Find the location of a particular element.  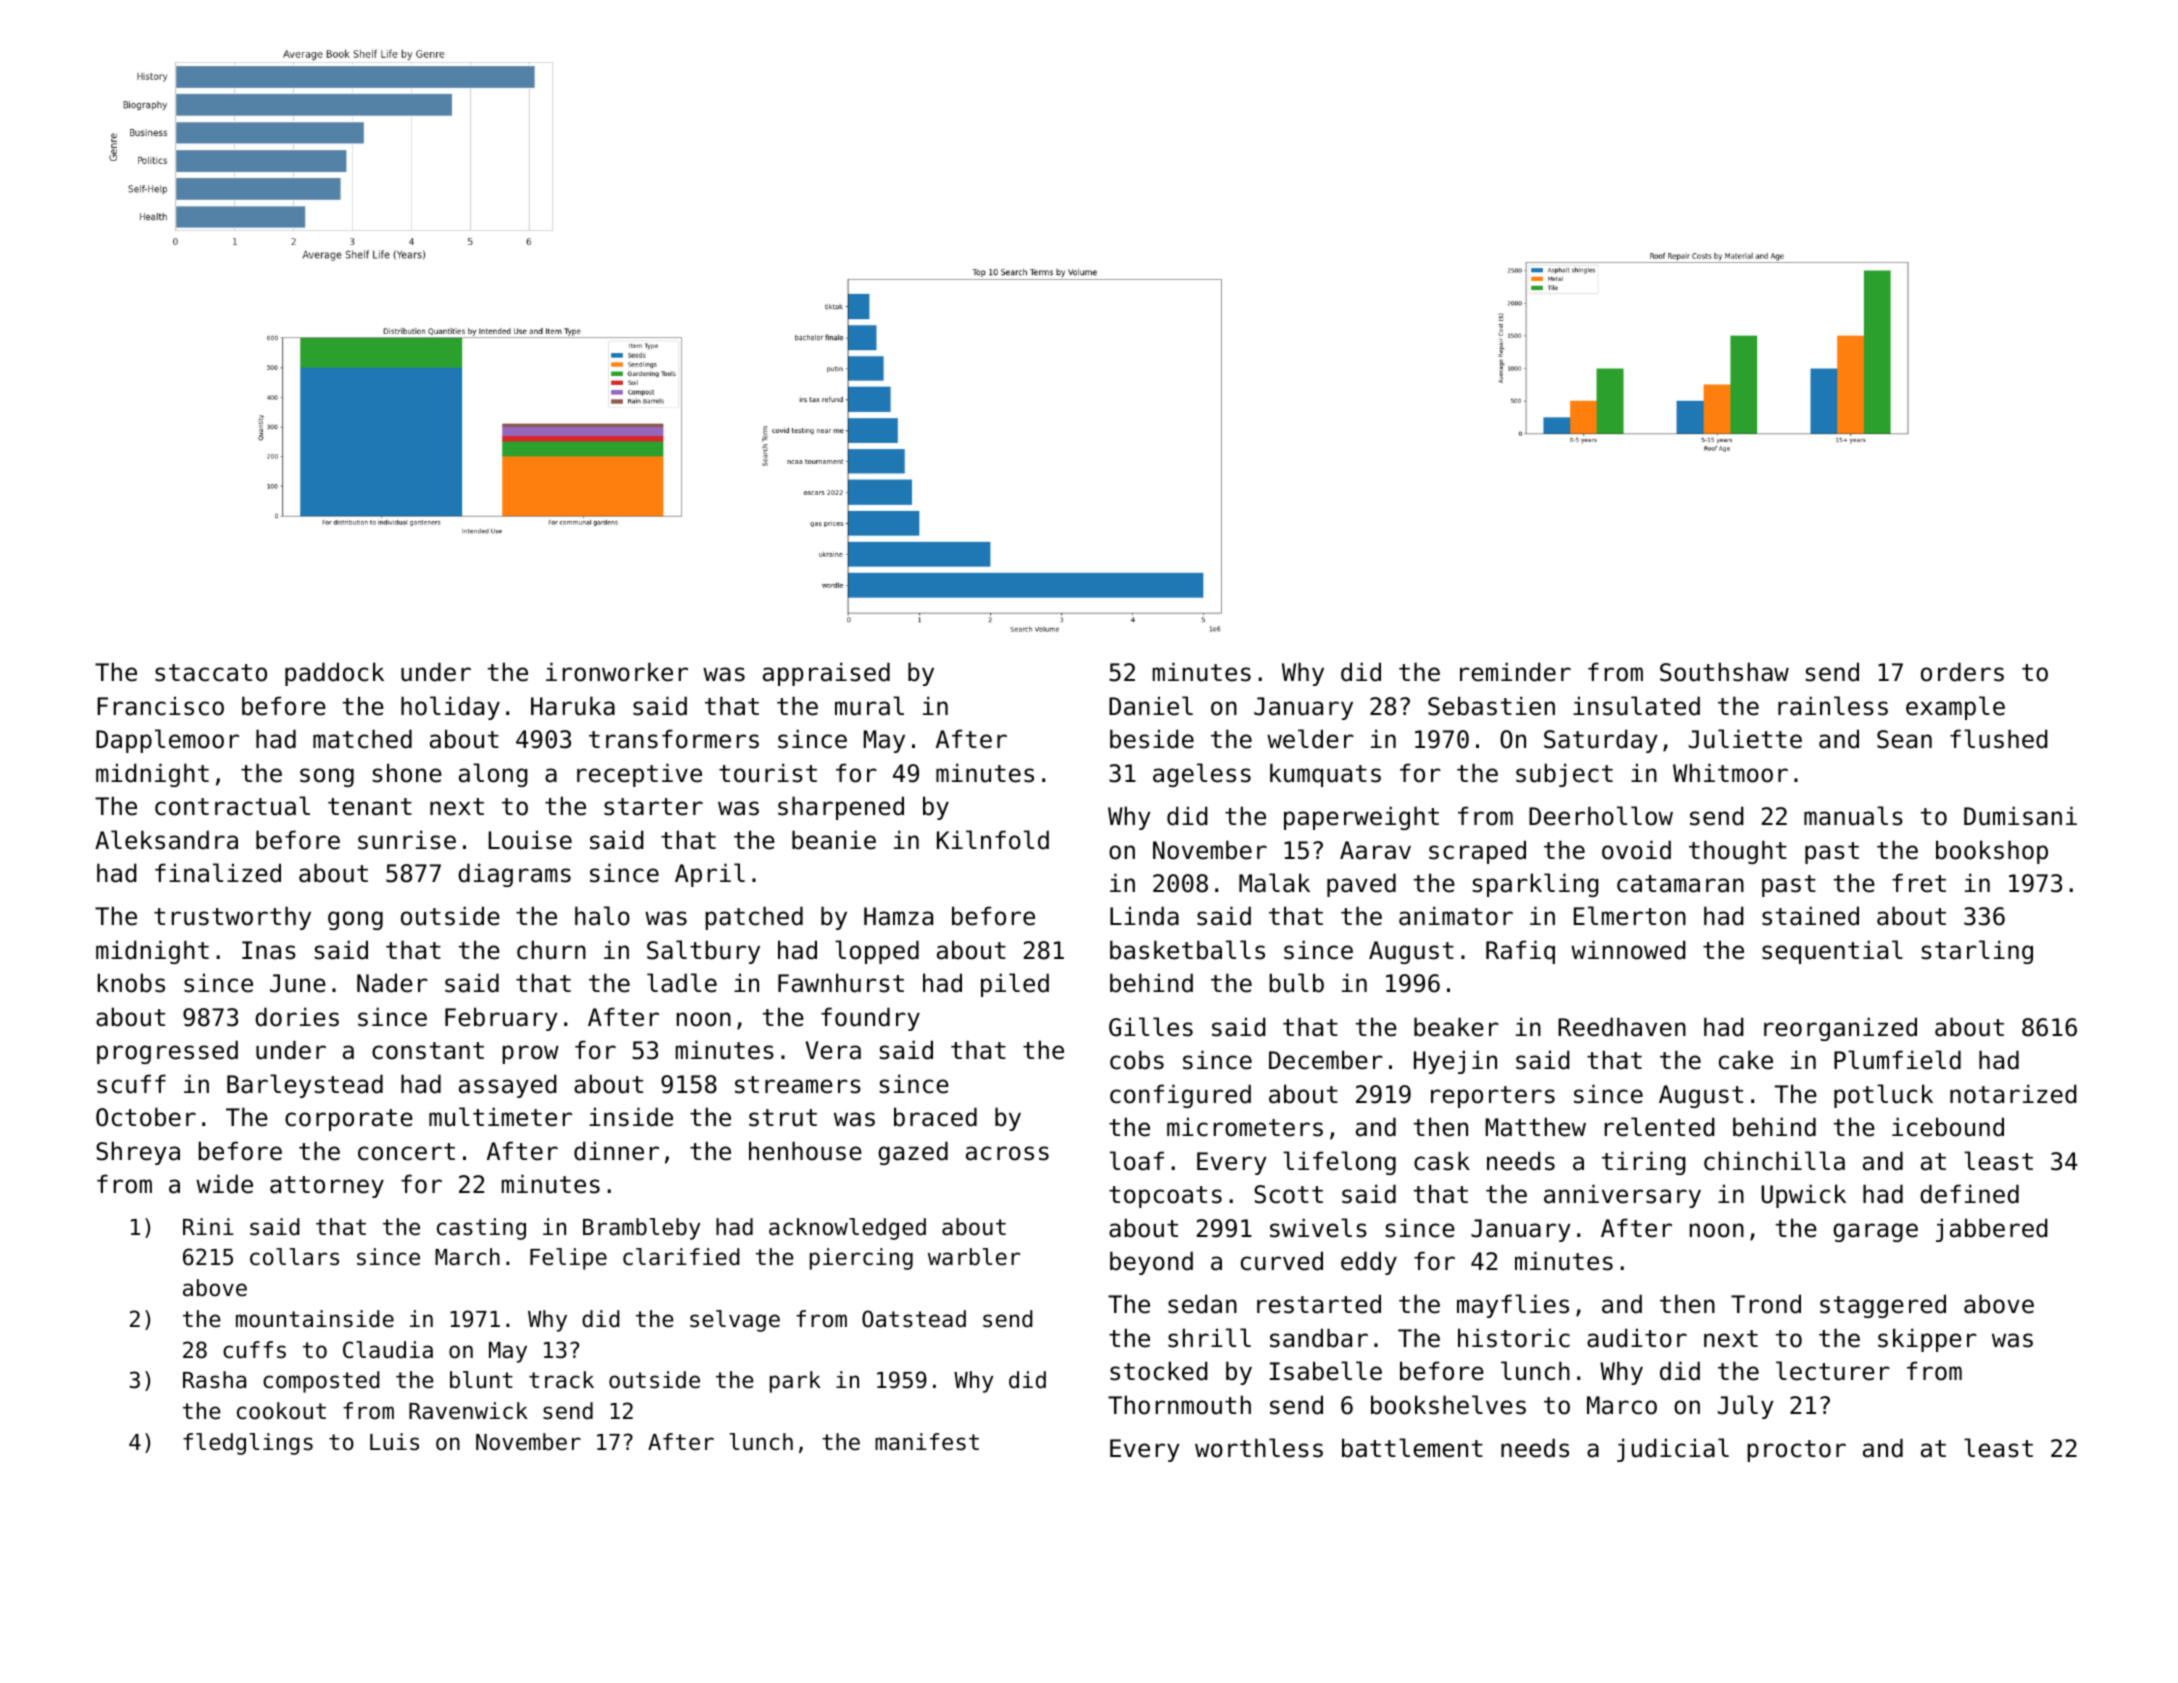

reminder is located at coordinates (1515, 672).
